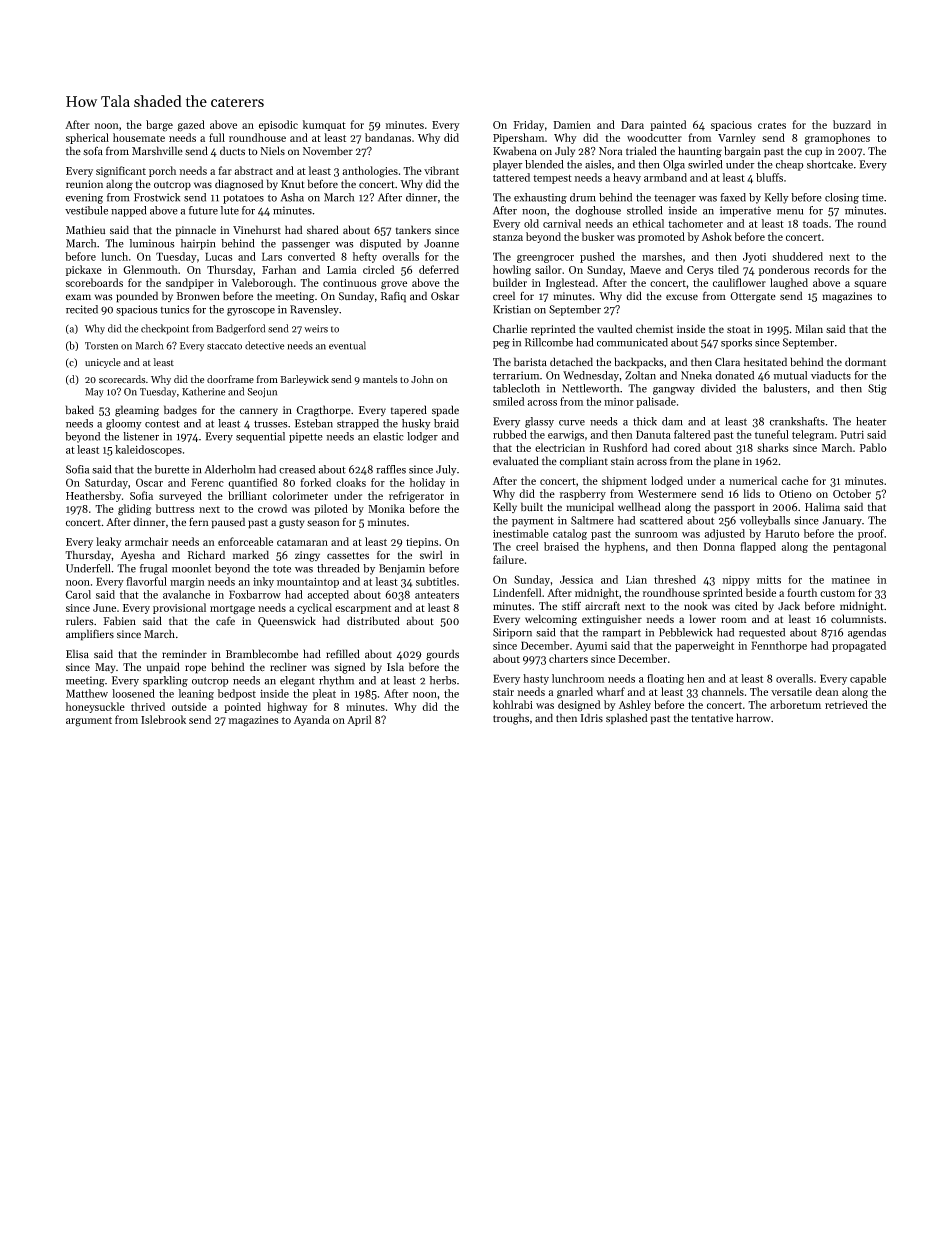 The image size is (952, 1233). Describe the element at coordinates (259, 412) in the document. I see `cannery` at that location.
